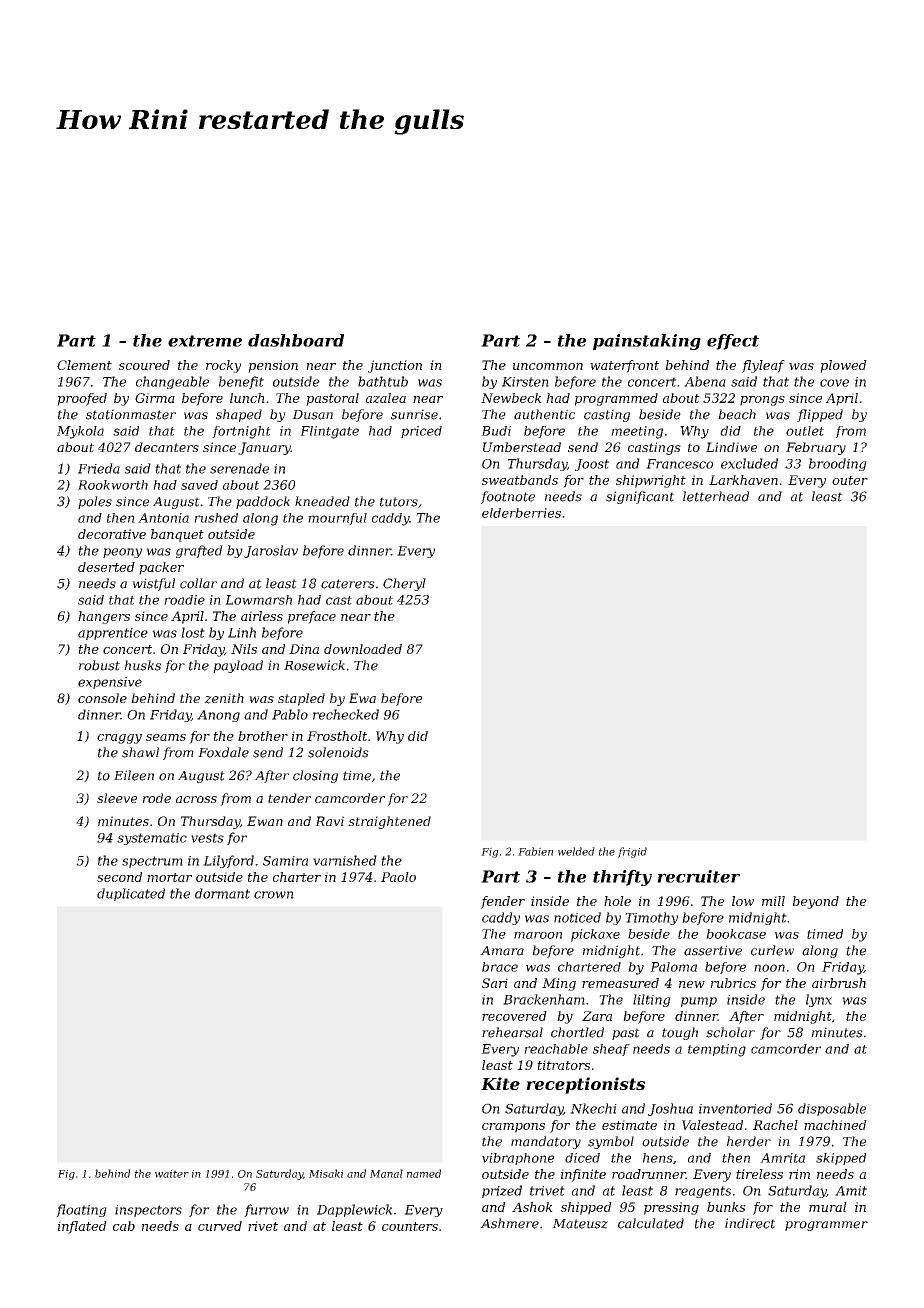  I want to click on inflated, so click(82, 1227).
